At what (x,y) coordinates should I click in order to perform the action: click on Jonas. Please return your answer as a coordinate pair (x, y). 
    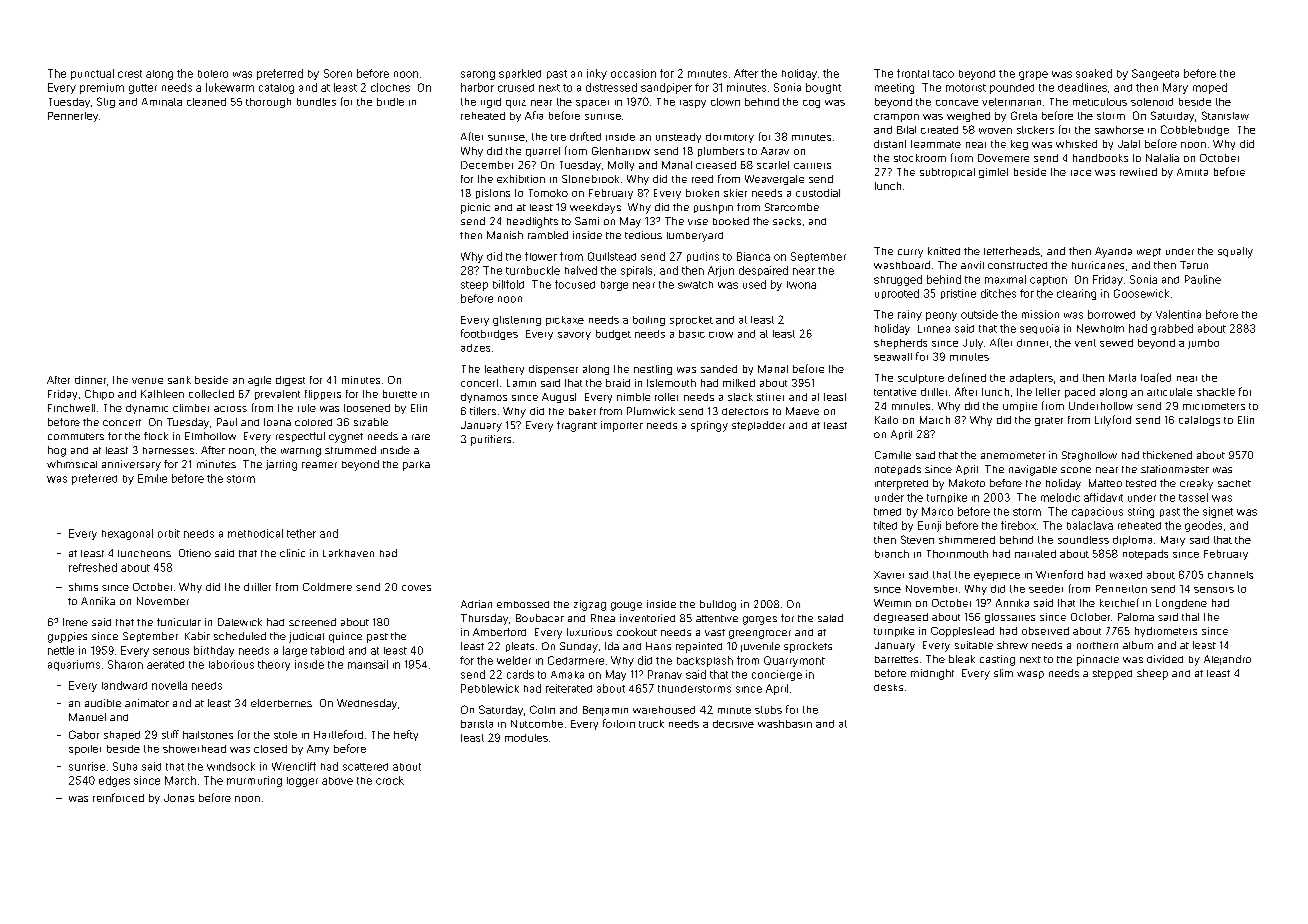
    Looking at the image, I should click on (179, 798).
